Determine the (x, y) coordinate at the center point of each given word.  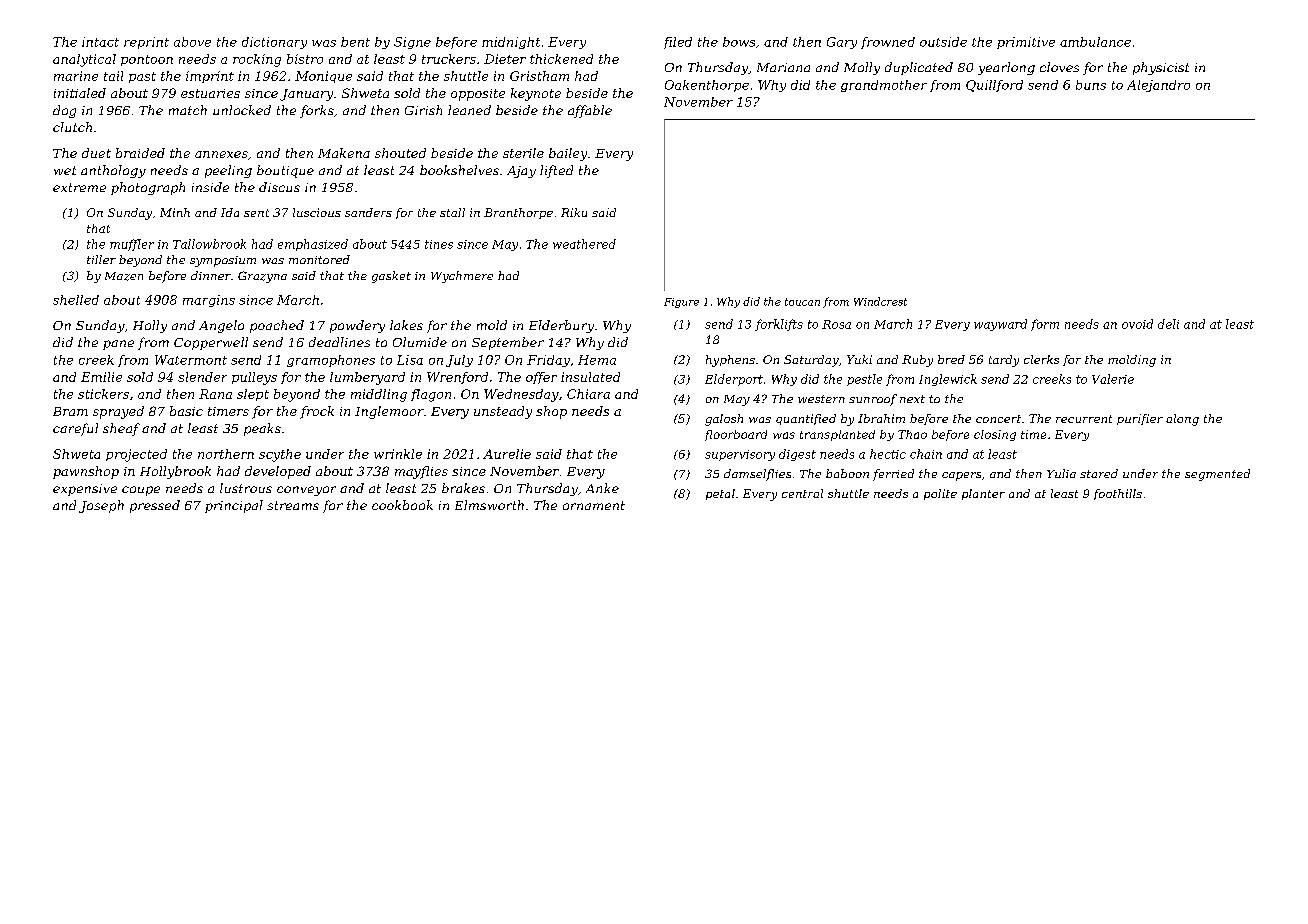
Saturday (811, 361)
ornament (594, 505)
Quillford (994, 86)
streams (293, 505)
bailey (568, 154)
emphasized (313, 245)
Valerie (1113, 379)
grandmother (884, 86)
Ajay (521, 172)
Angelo (221, 326)
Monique (323, 77)
